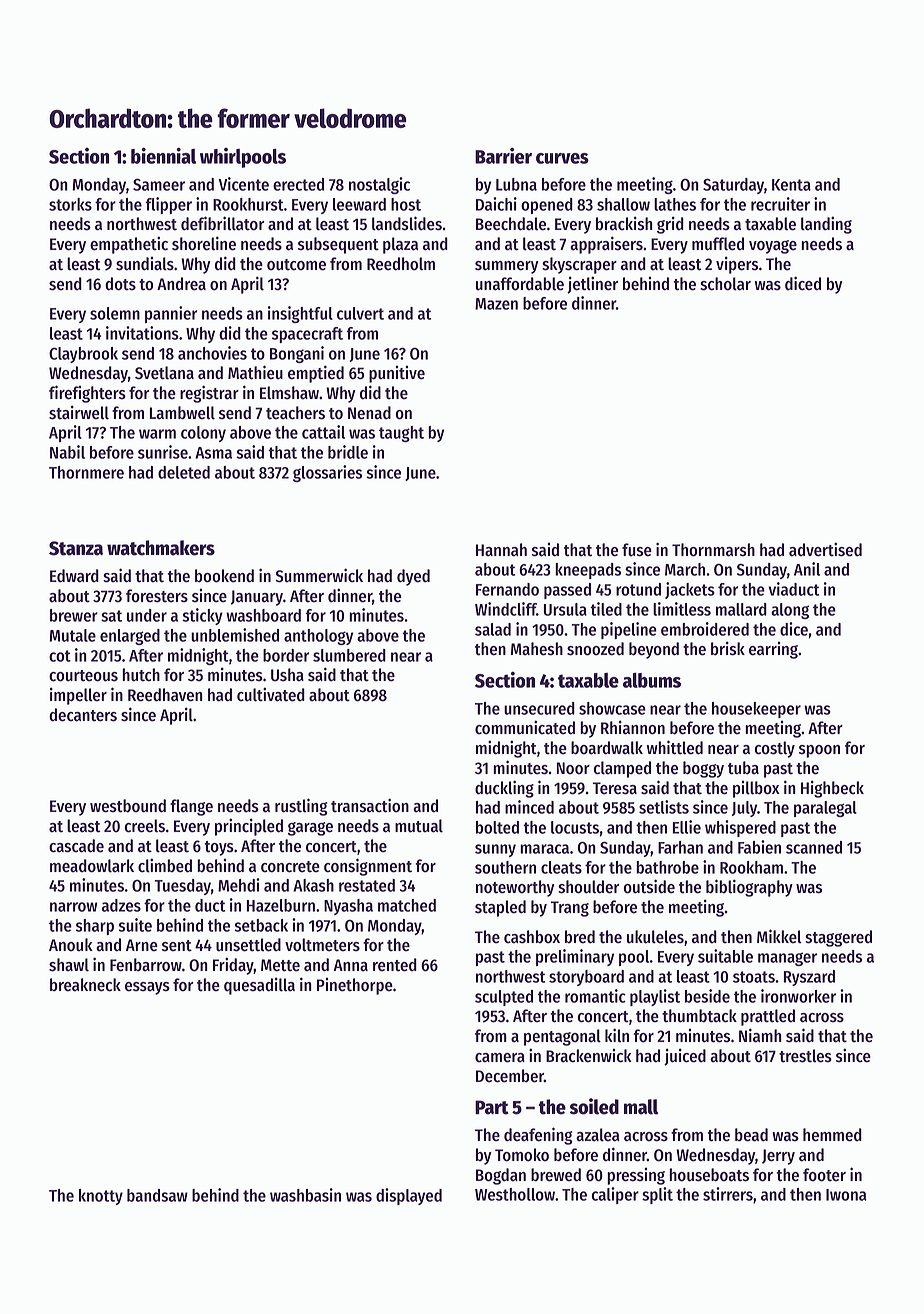  I want to click on biennial, so click(163, 155).
